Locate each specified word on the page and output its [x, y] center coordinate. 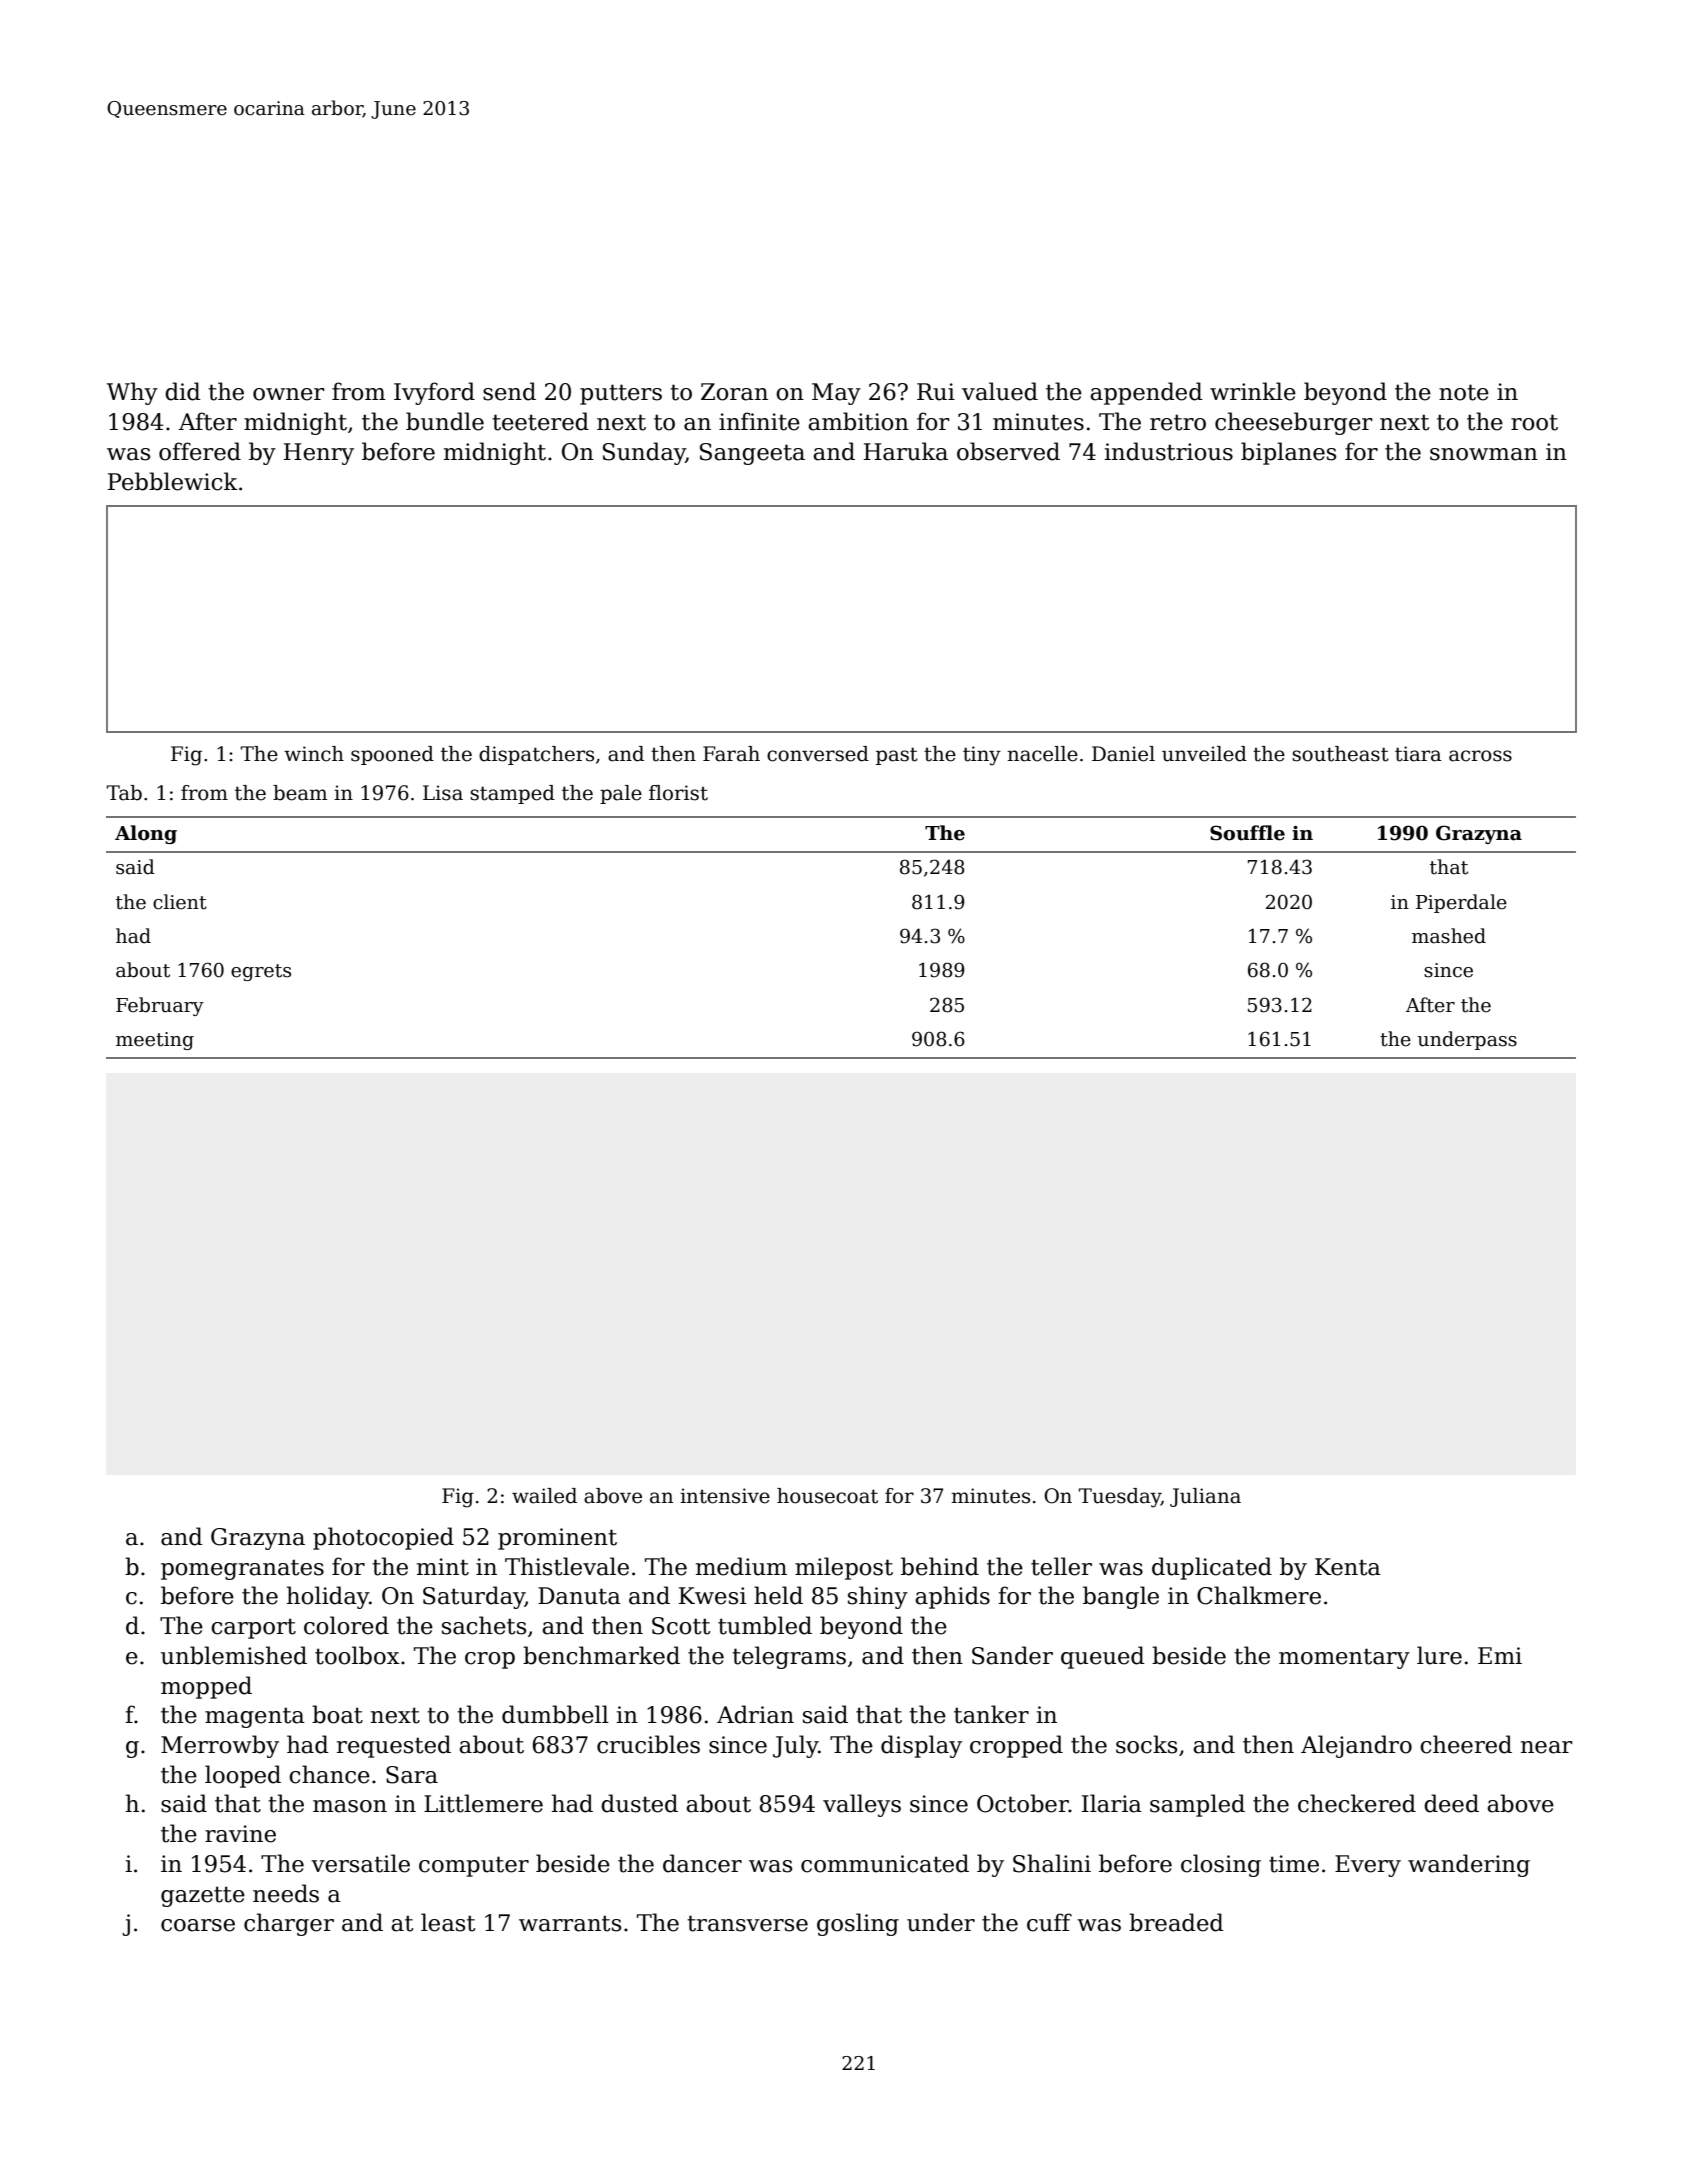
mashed [1449, 936]
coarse [198, 1925]
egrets [261, 972]
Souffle [1247, 833]
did [183, 391]
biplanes [1288, 453]
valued [1000, 391]
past [897, 756]
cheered [1466, 1744]
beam [300, 793]
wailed [544, 1496]
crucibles [648, 1744]
